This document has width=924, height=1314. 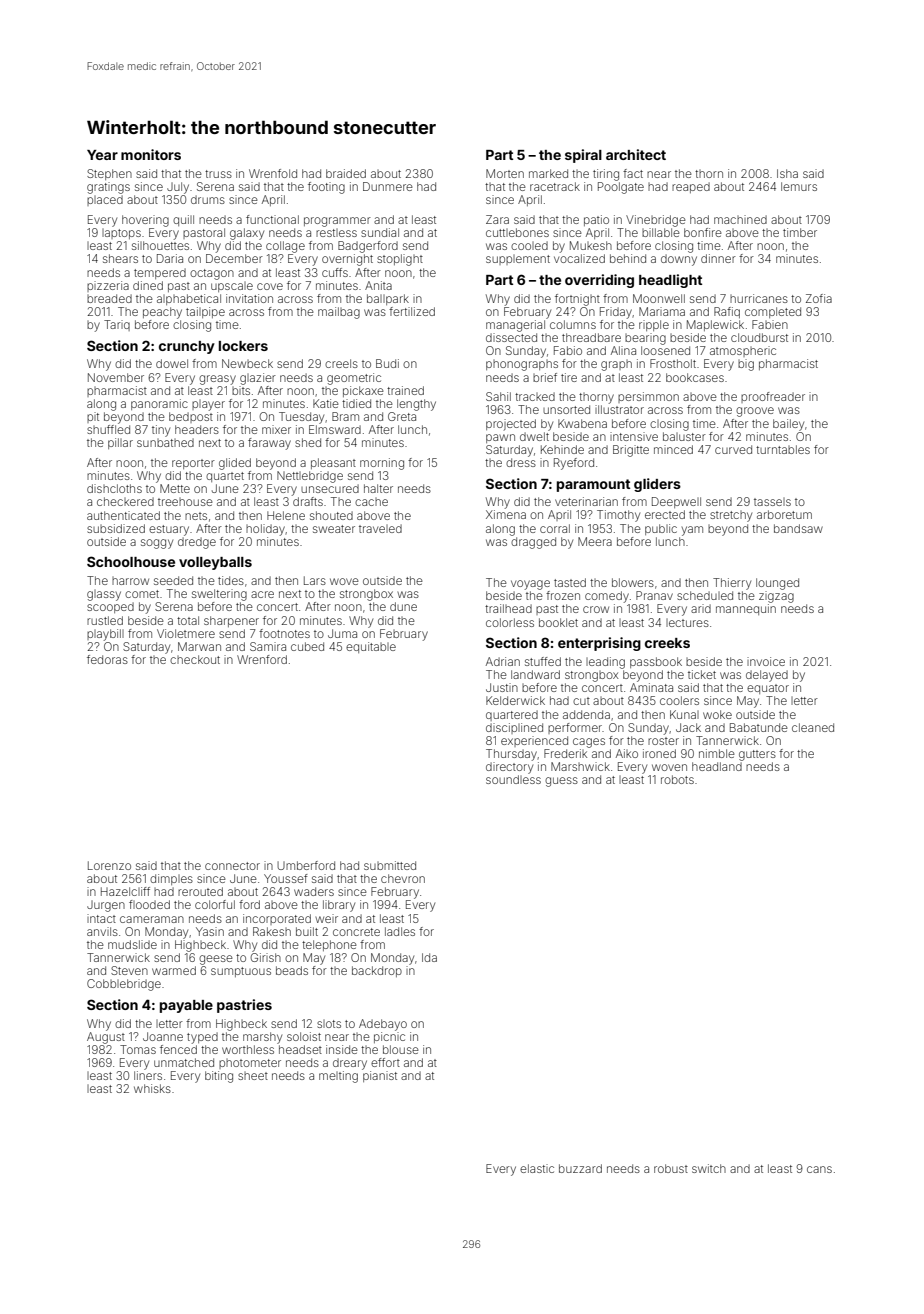 I want to click on headland, so click(x=717, y=766).
